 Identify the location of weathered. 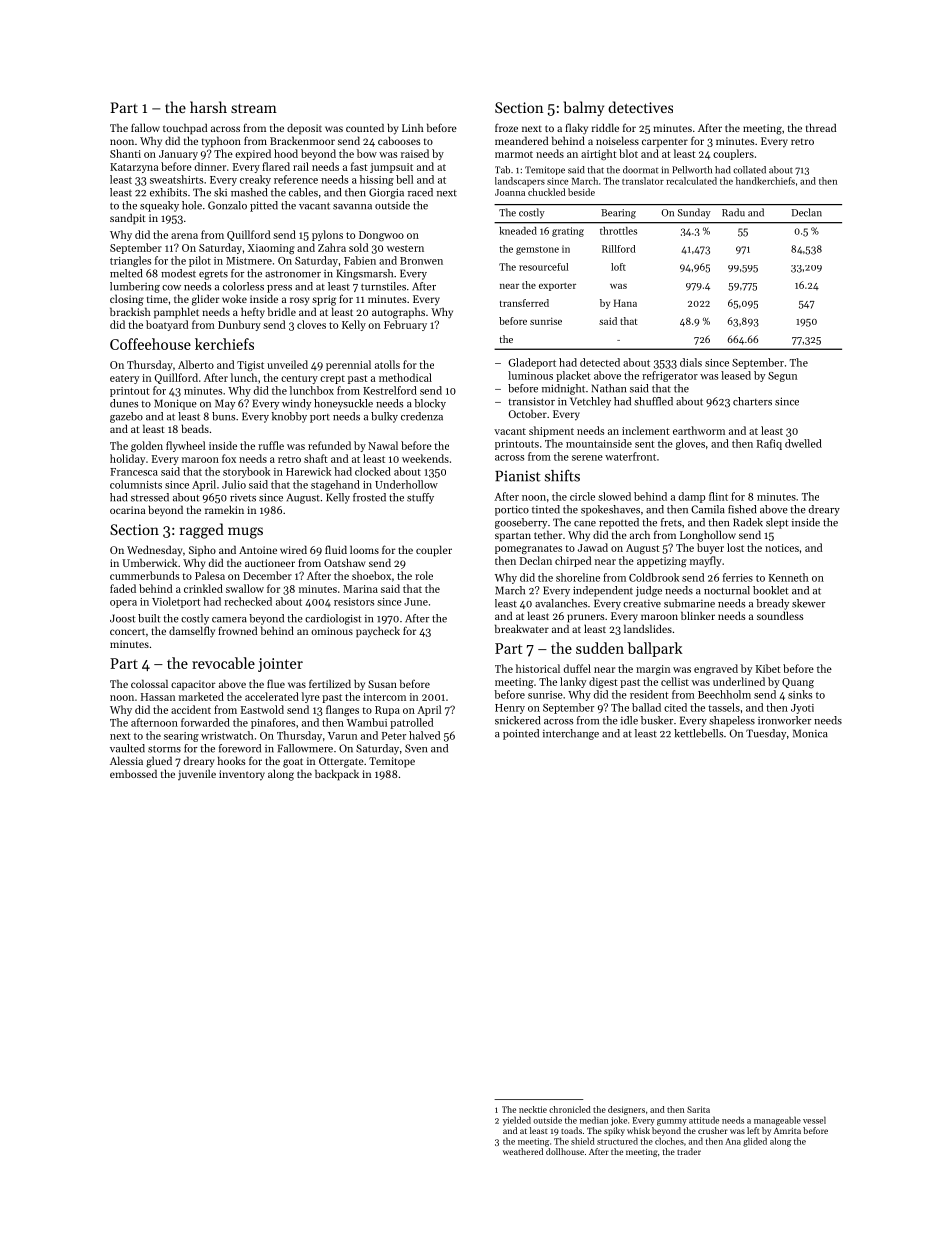
(523, 1151).
